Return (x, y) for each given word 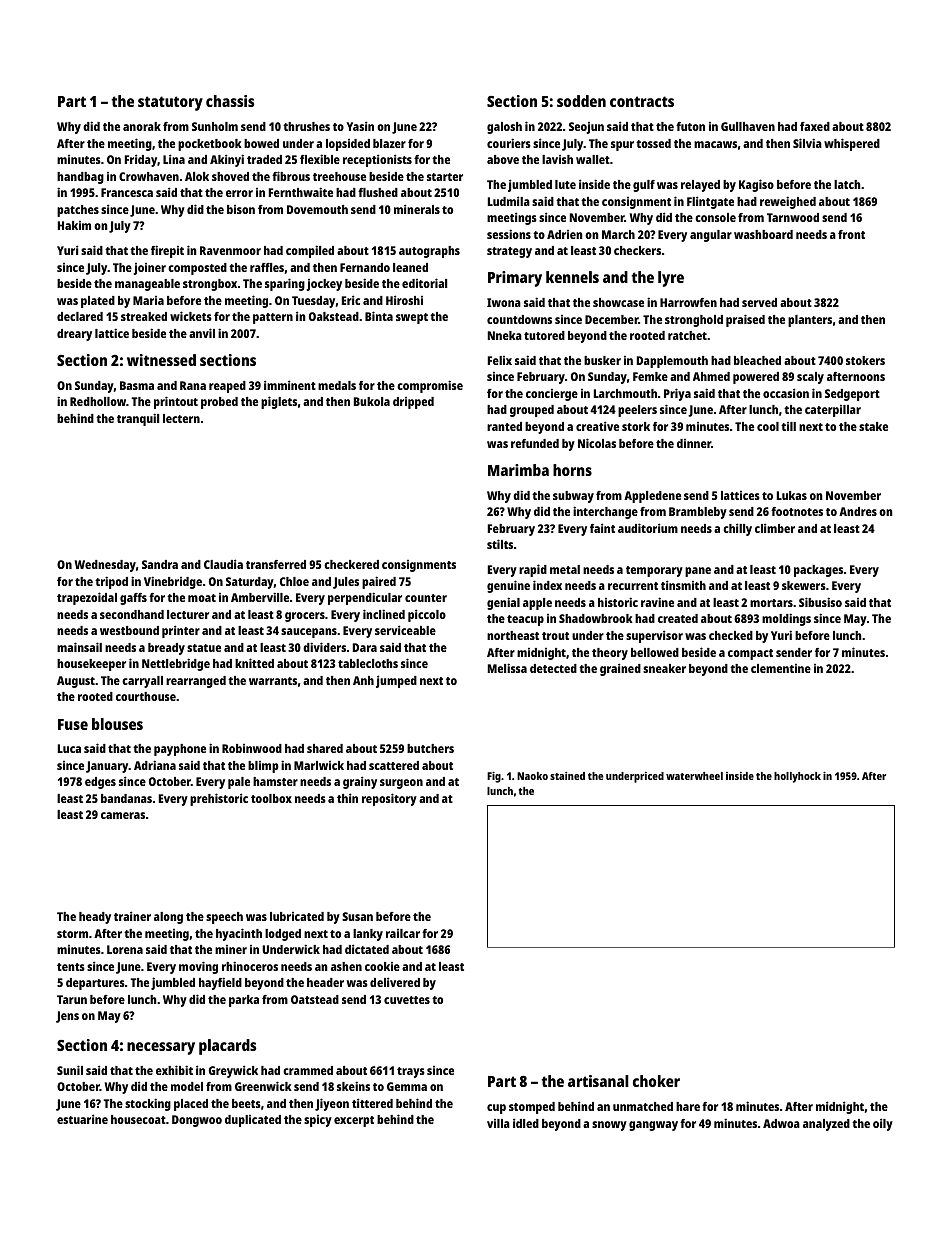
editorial (424, 283)
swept (412, 318)
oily (883, 1124)
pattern (273, 318)
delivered (395, 982)
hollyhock (797, 777)
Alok (197, 176)
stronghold (694, 321)
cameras (123, 815)
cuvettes (407, 1000)
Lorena (125, 949)
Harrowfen (688, 302)
